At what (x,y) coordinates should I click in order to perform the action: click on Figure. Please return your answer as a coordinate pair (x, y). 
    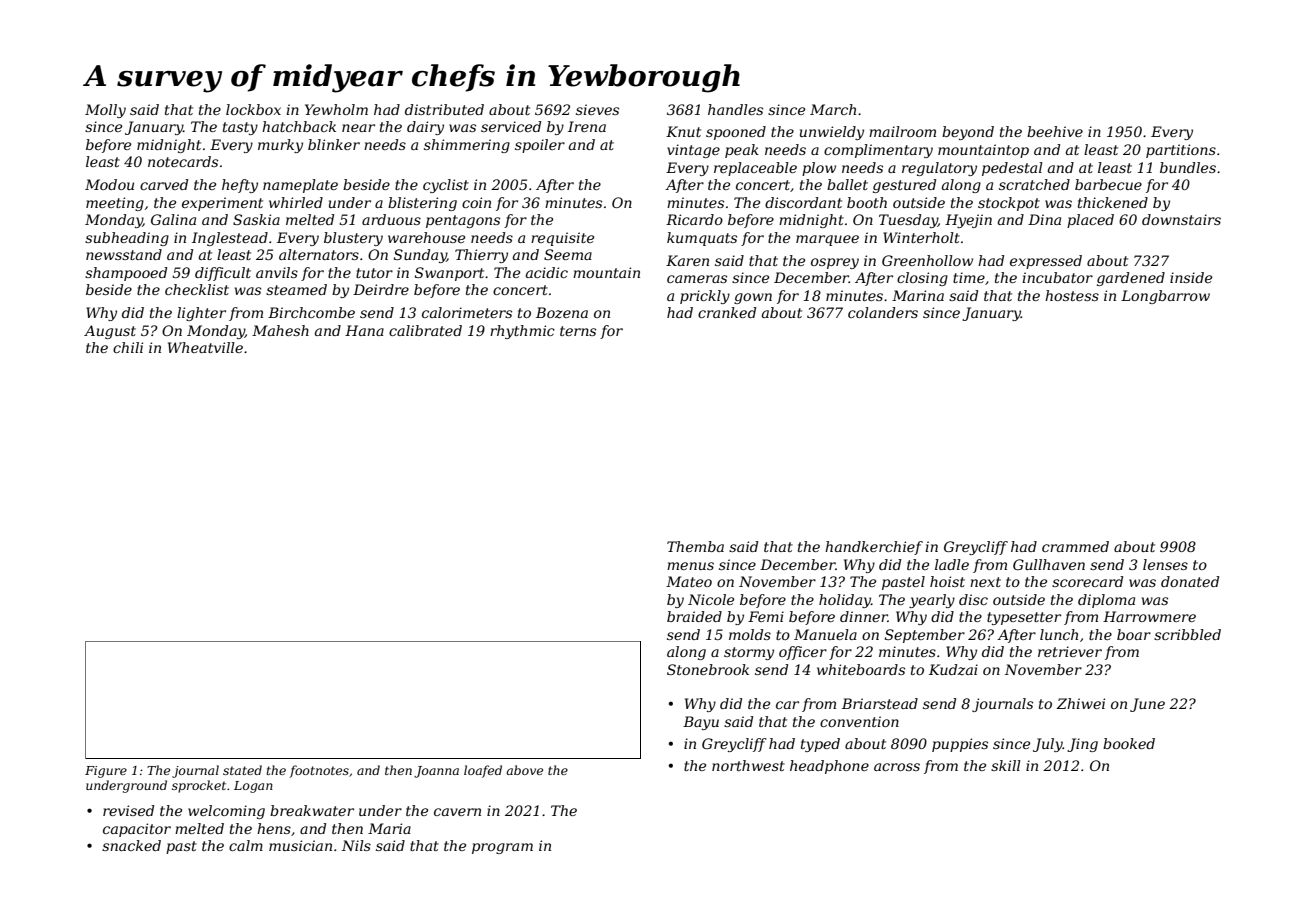
    Looking at the image, I should click on (106, 772).
